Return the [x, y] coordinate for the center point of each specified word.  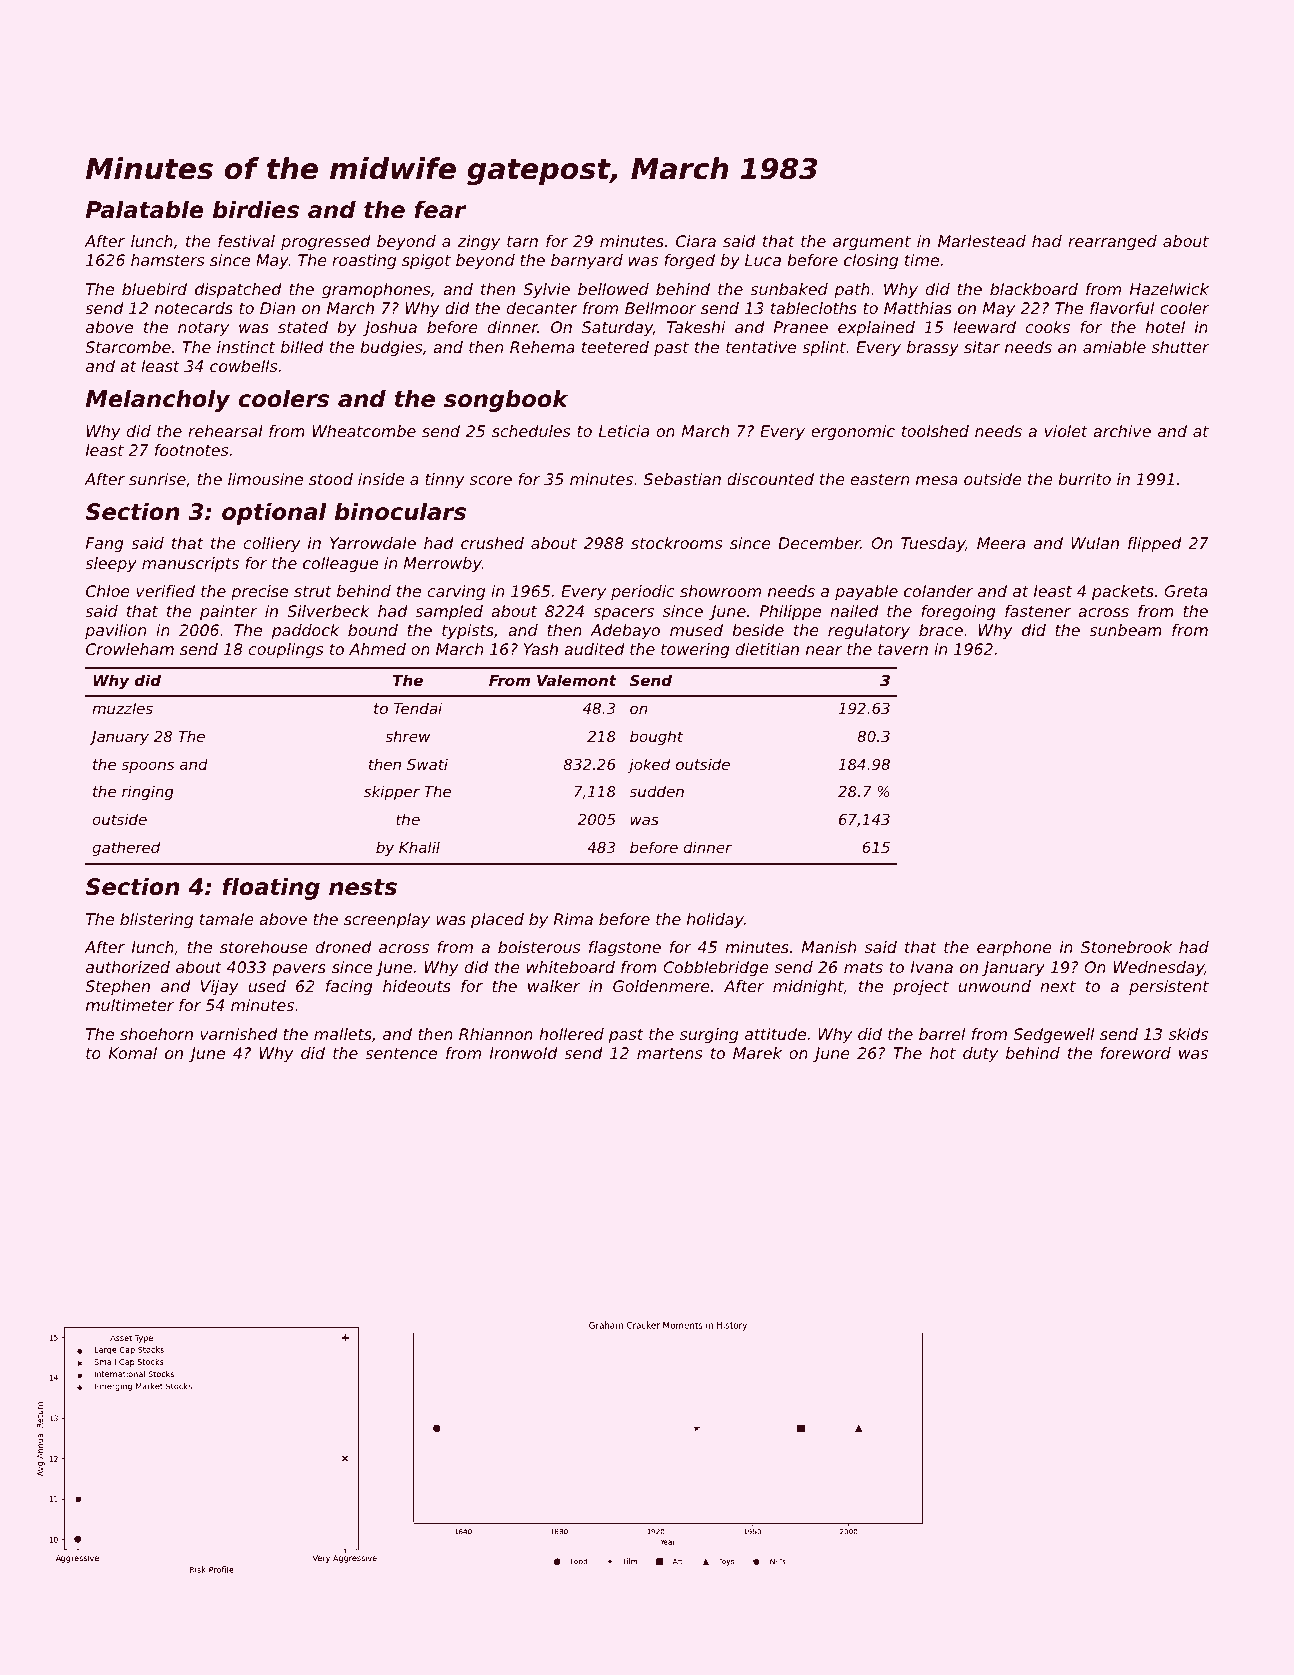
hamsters [167, 260]
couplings [286, 651]
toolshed [935, 431]
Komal [133, 1053]
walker [554, 986]
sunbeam [1125, 630]
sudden [657, 791]
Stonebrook [1126, 947]
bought [656, 737]
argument [872, 243]
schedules [531, 431]
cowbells [243, 366]
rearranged [1112, 243]
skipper [392, 792]
